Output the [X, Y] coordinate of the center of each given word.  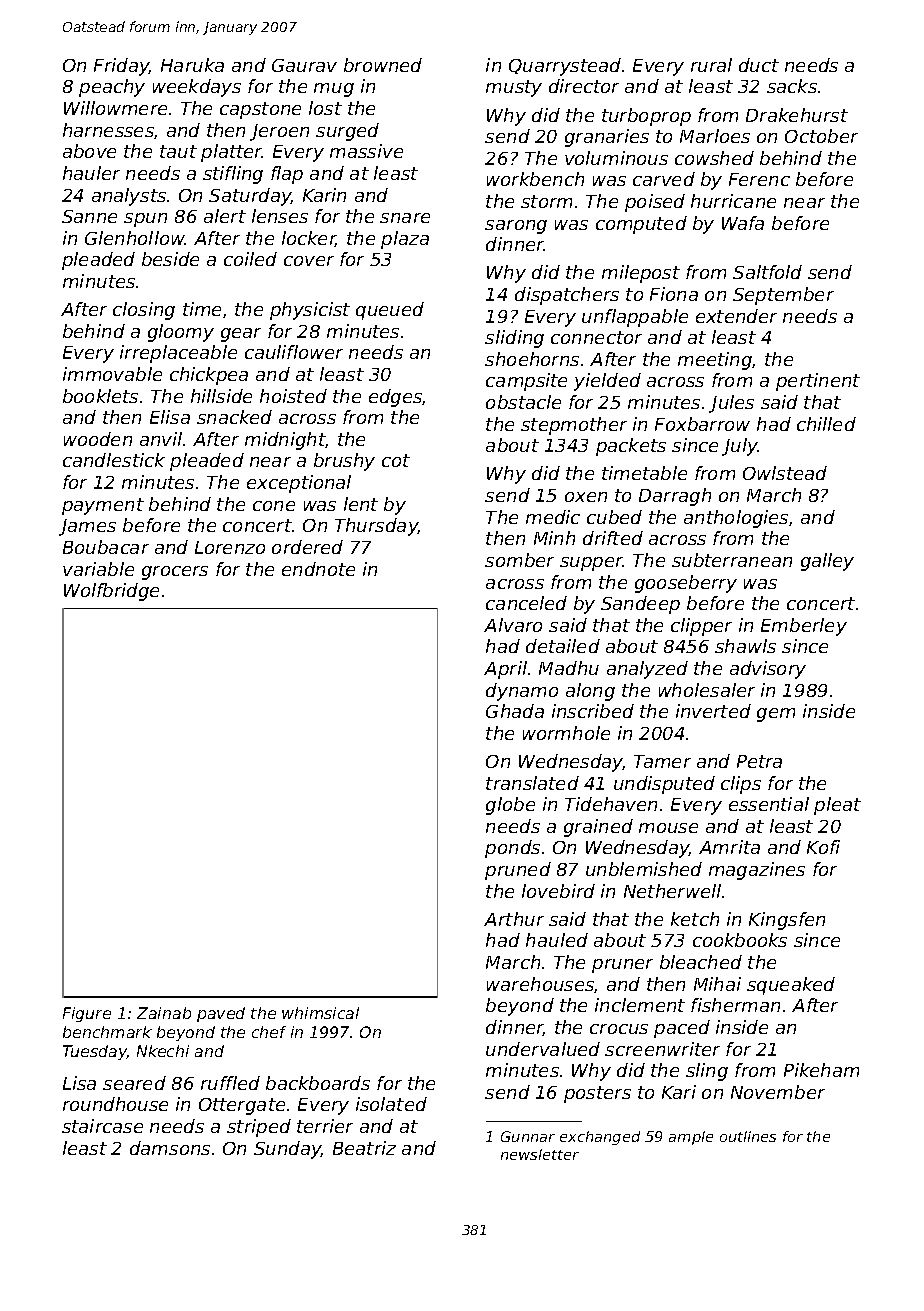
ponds [512, 849]
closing [144, 311]
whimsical [320, 1013]
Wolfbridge [111, 592]
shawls [745, 646]
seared [134, 1083]
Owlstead [785, 473]
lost [325, 108]
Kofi [823, 847]
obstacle [523, 402]
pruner [622, 966]
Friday [122, 67]
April [505, 670]
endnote [318, 569]
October [821, 136]
